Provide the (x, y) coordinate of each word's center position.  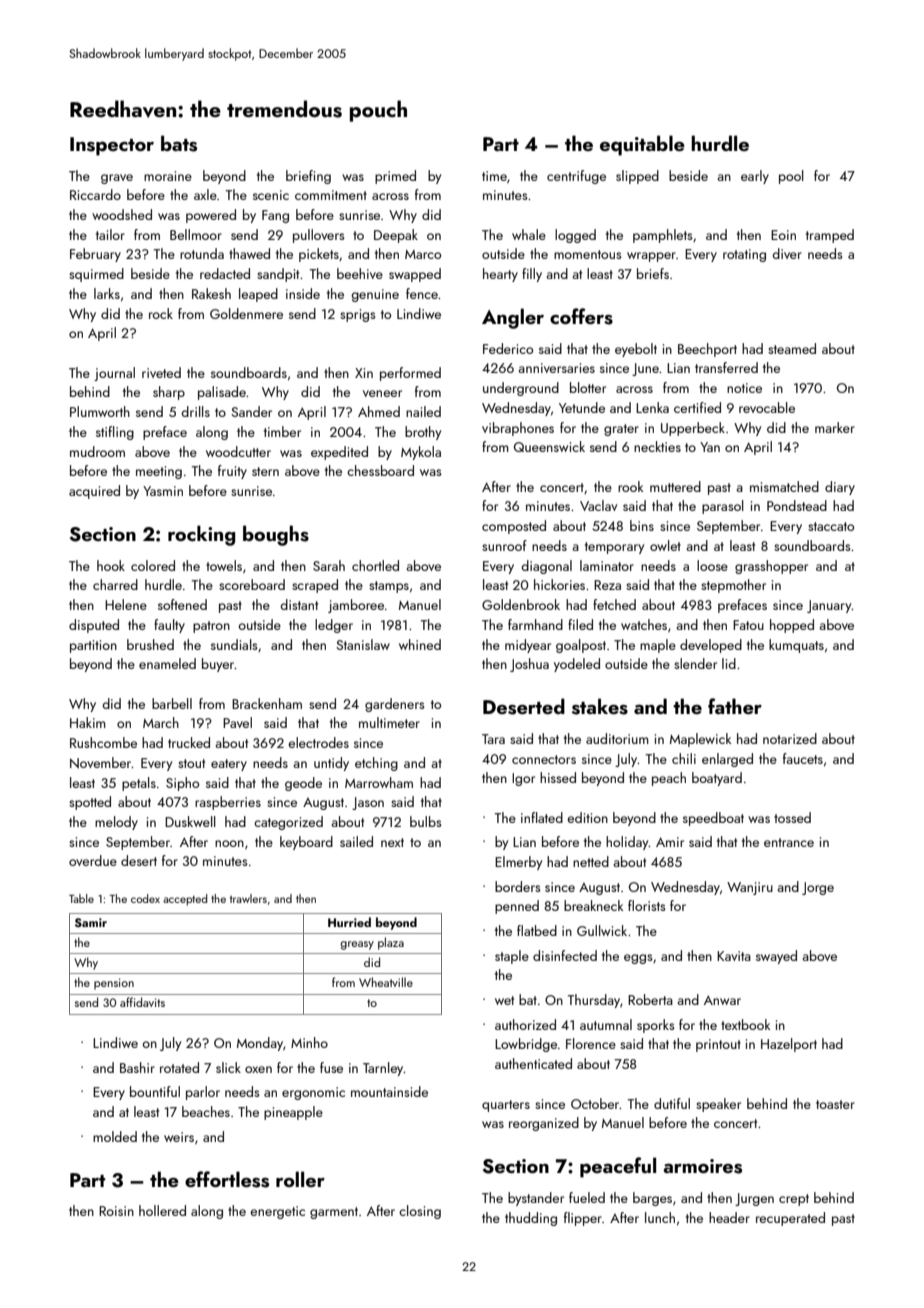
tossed (792, 817)
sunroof (504, 545)
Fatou (748, 625)
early (755, 177)
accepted (185, 900)
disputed (94, 626)
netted (591, 861)
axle (205, 194)
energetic (277, 1212)
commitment (331, 195)
